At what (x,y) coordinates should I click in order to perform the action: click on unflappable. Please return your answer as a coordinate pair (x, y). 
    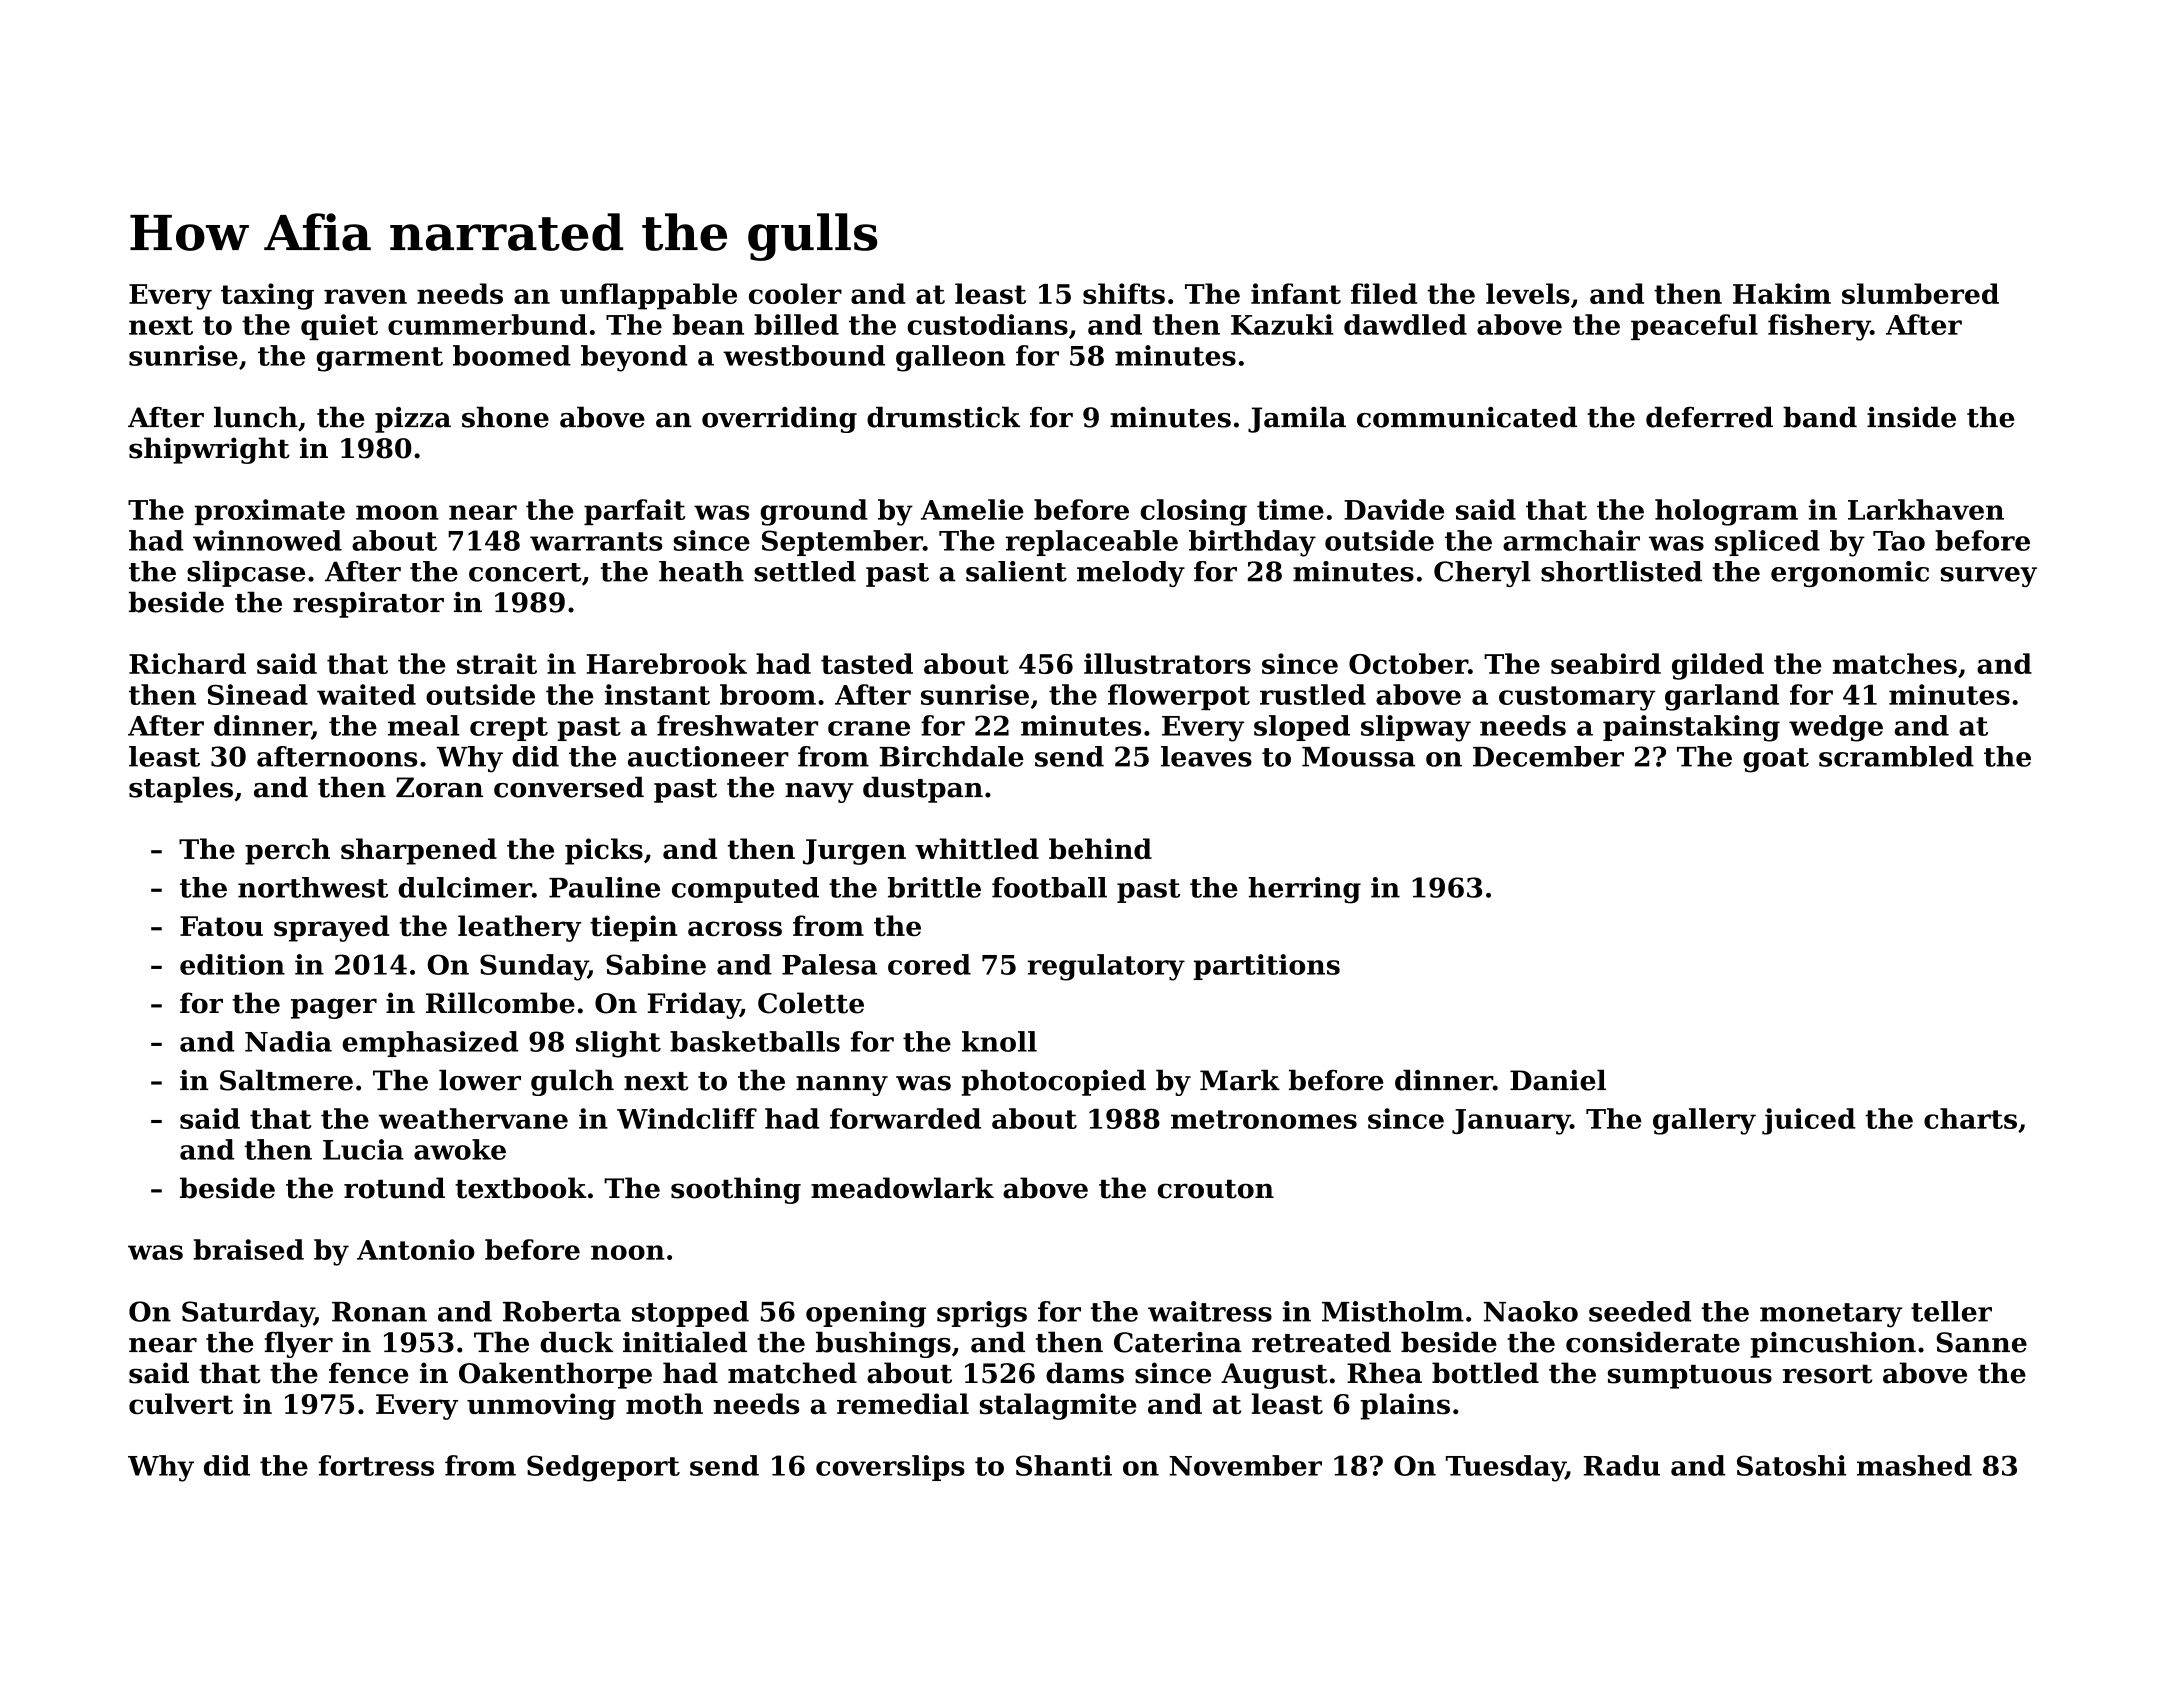
    Looking at the image, I should click on (648, 296).
